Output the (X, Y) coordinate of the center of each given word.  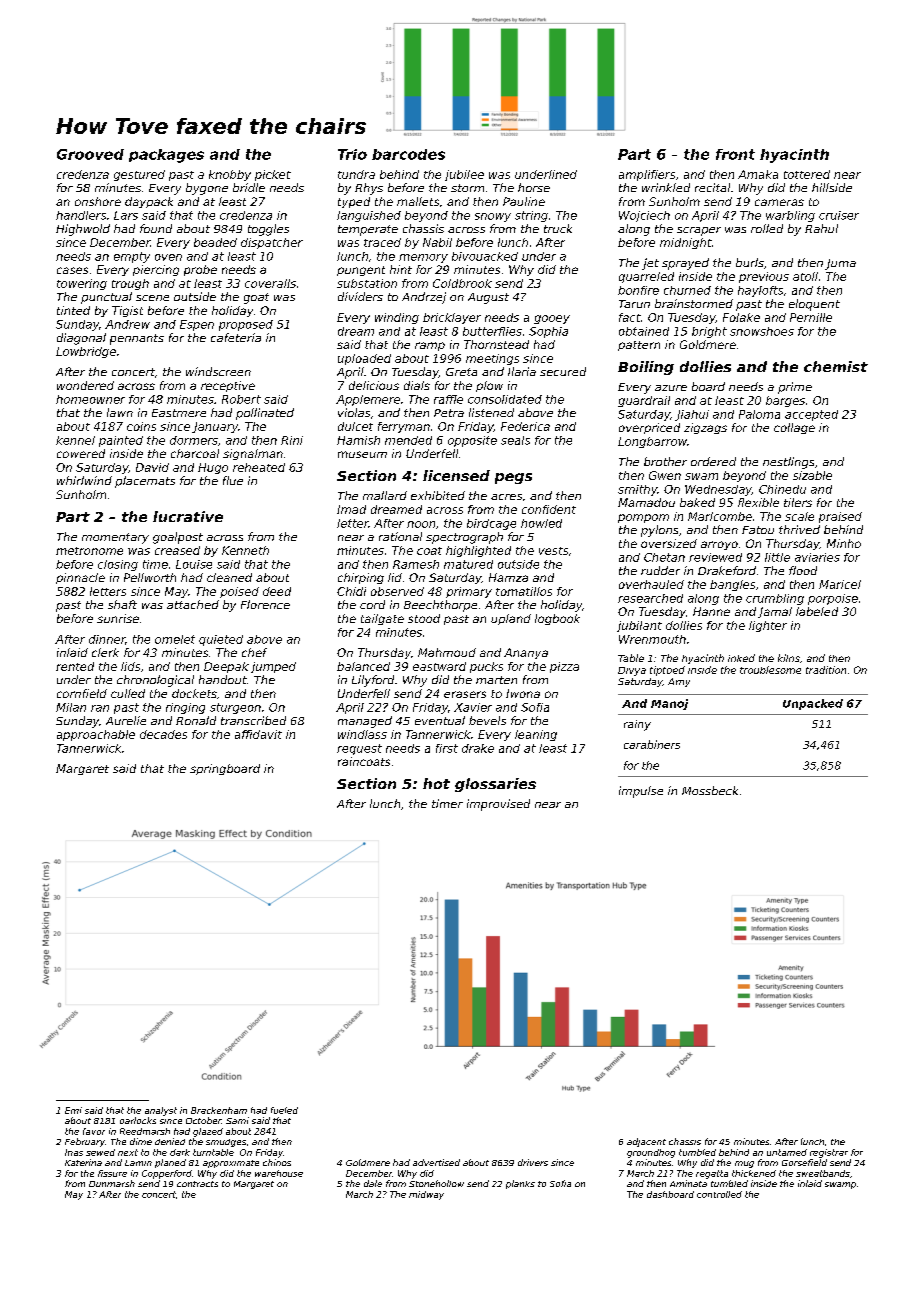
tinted (73, 310)
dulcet (355, 426)
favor (94, 1131)
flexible (758, 502)
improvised (498, 805)
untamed (787, 1152)
